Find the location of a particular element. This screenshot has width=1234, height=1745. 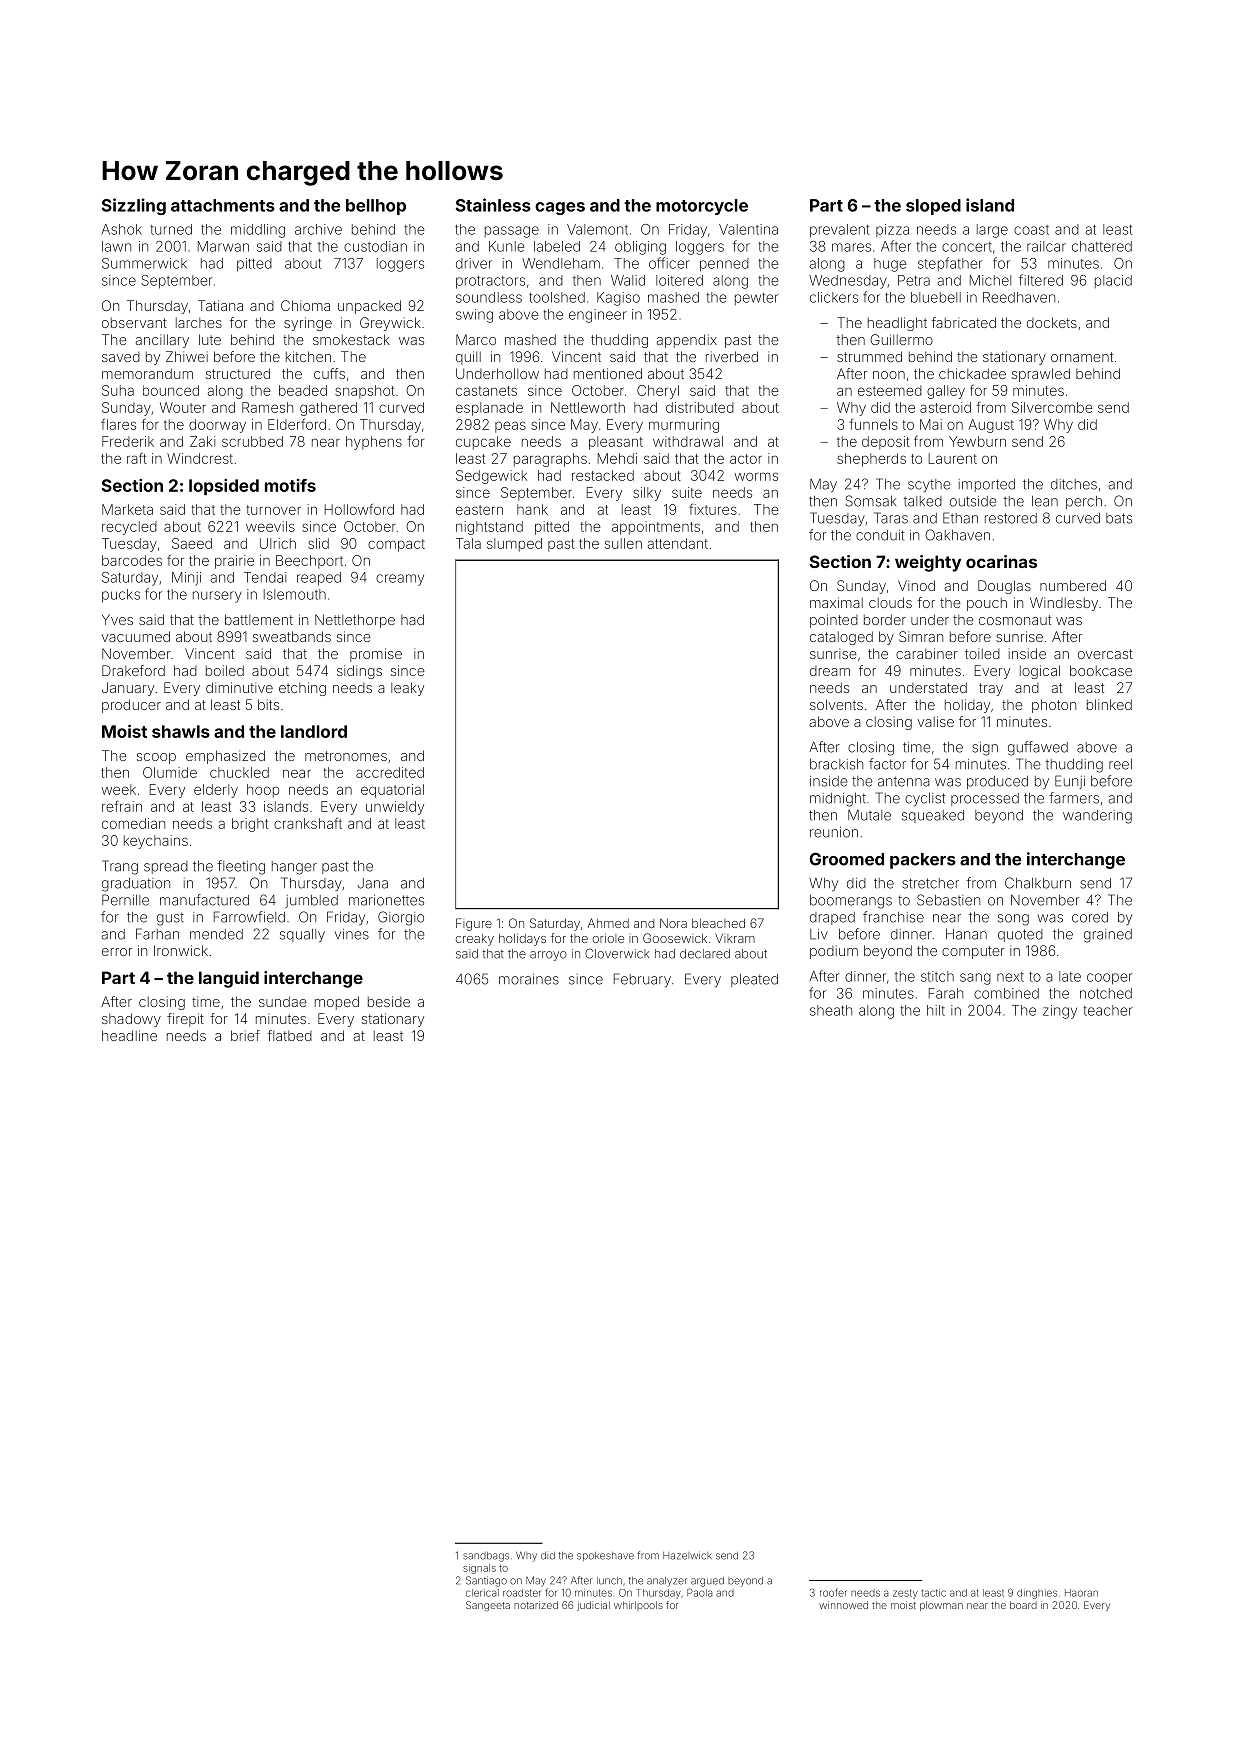

languid is located at coordinates (229, 979).
